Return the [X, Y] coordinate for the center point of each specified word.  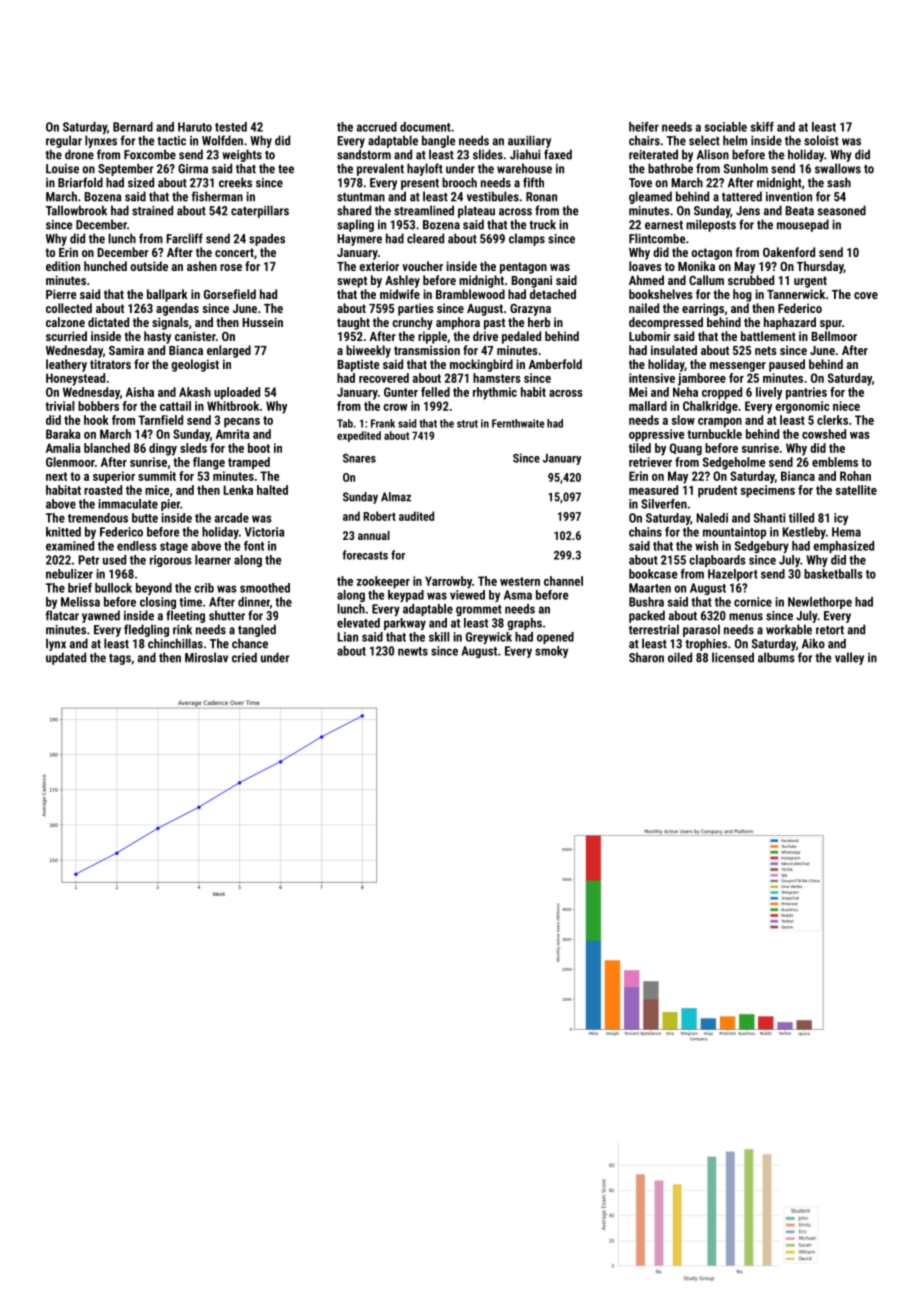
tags [120, 659]
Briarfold [80, 182]
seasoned [841, 210]
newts [413, 651]
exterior [379, 266]
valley [849, 658]
